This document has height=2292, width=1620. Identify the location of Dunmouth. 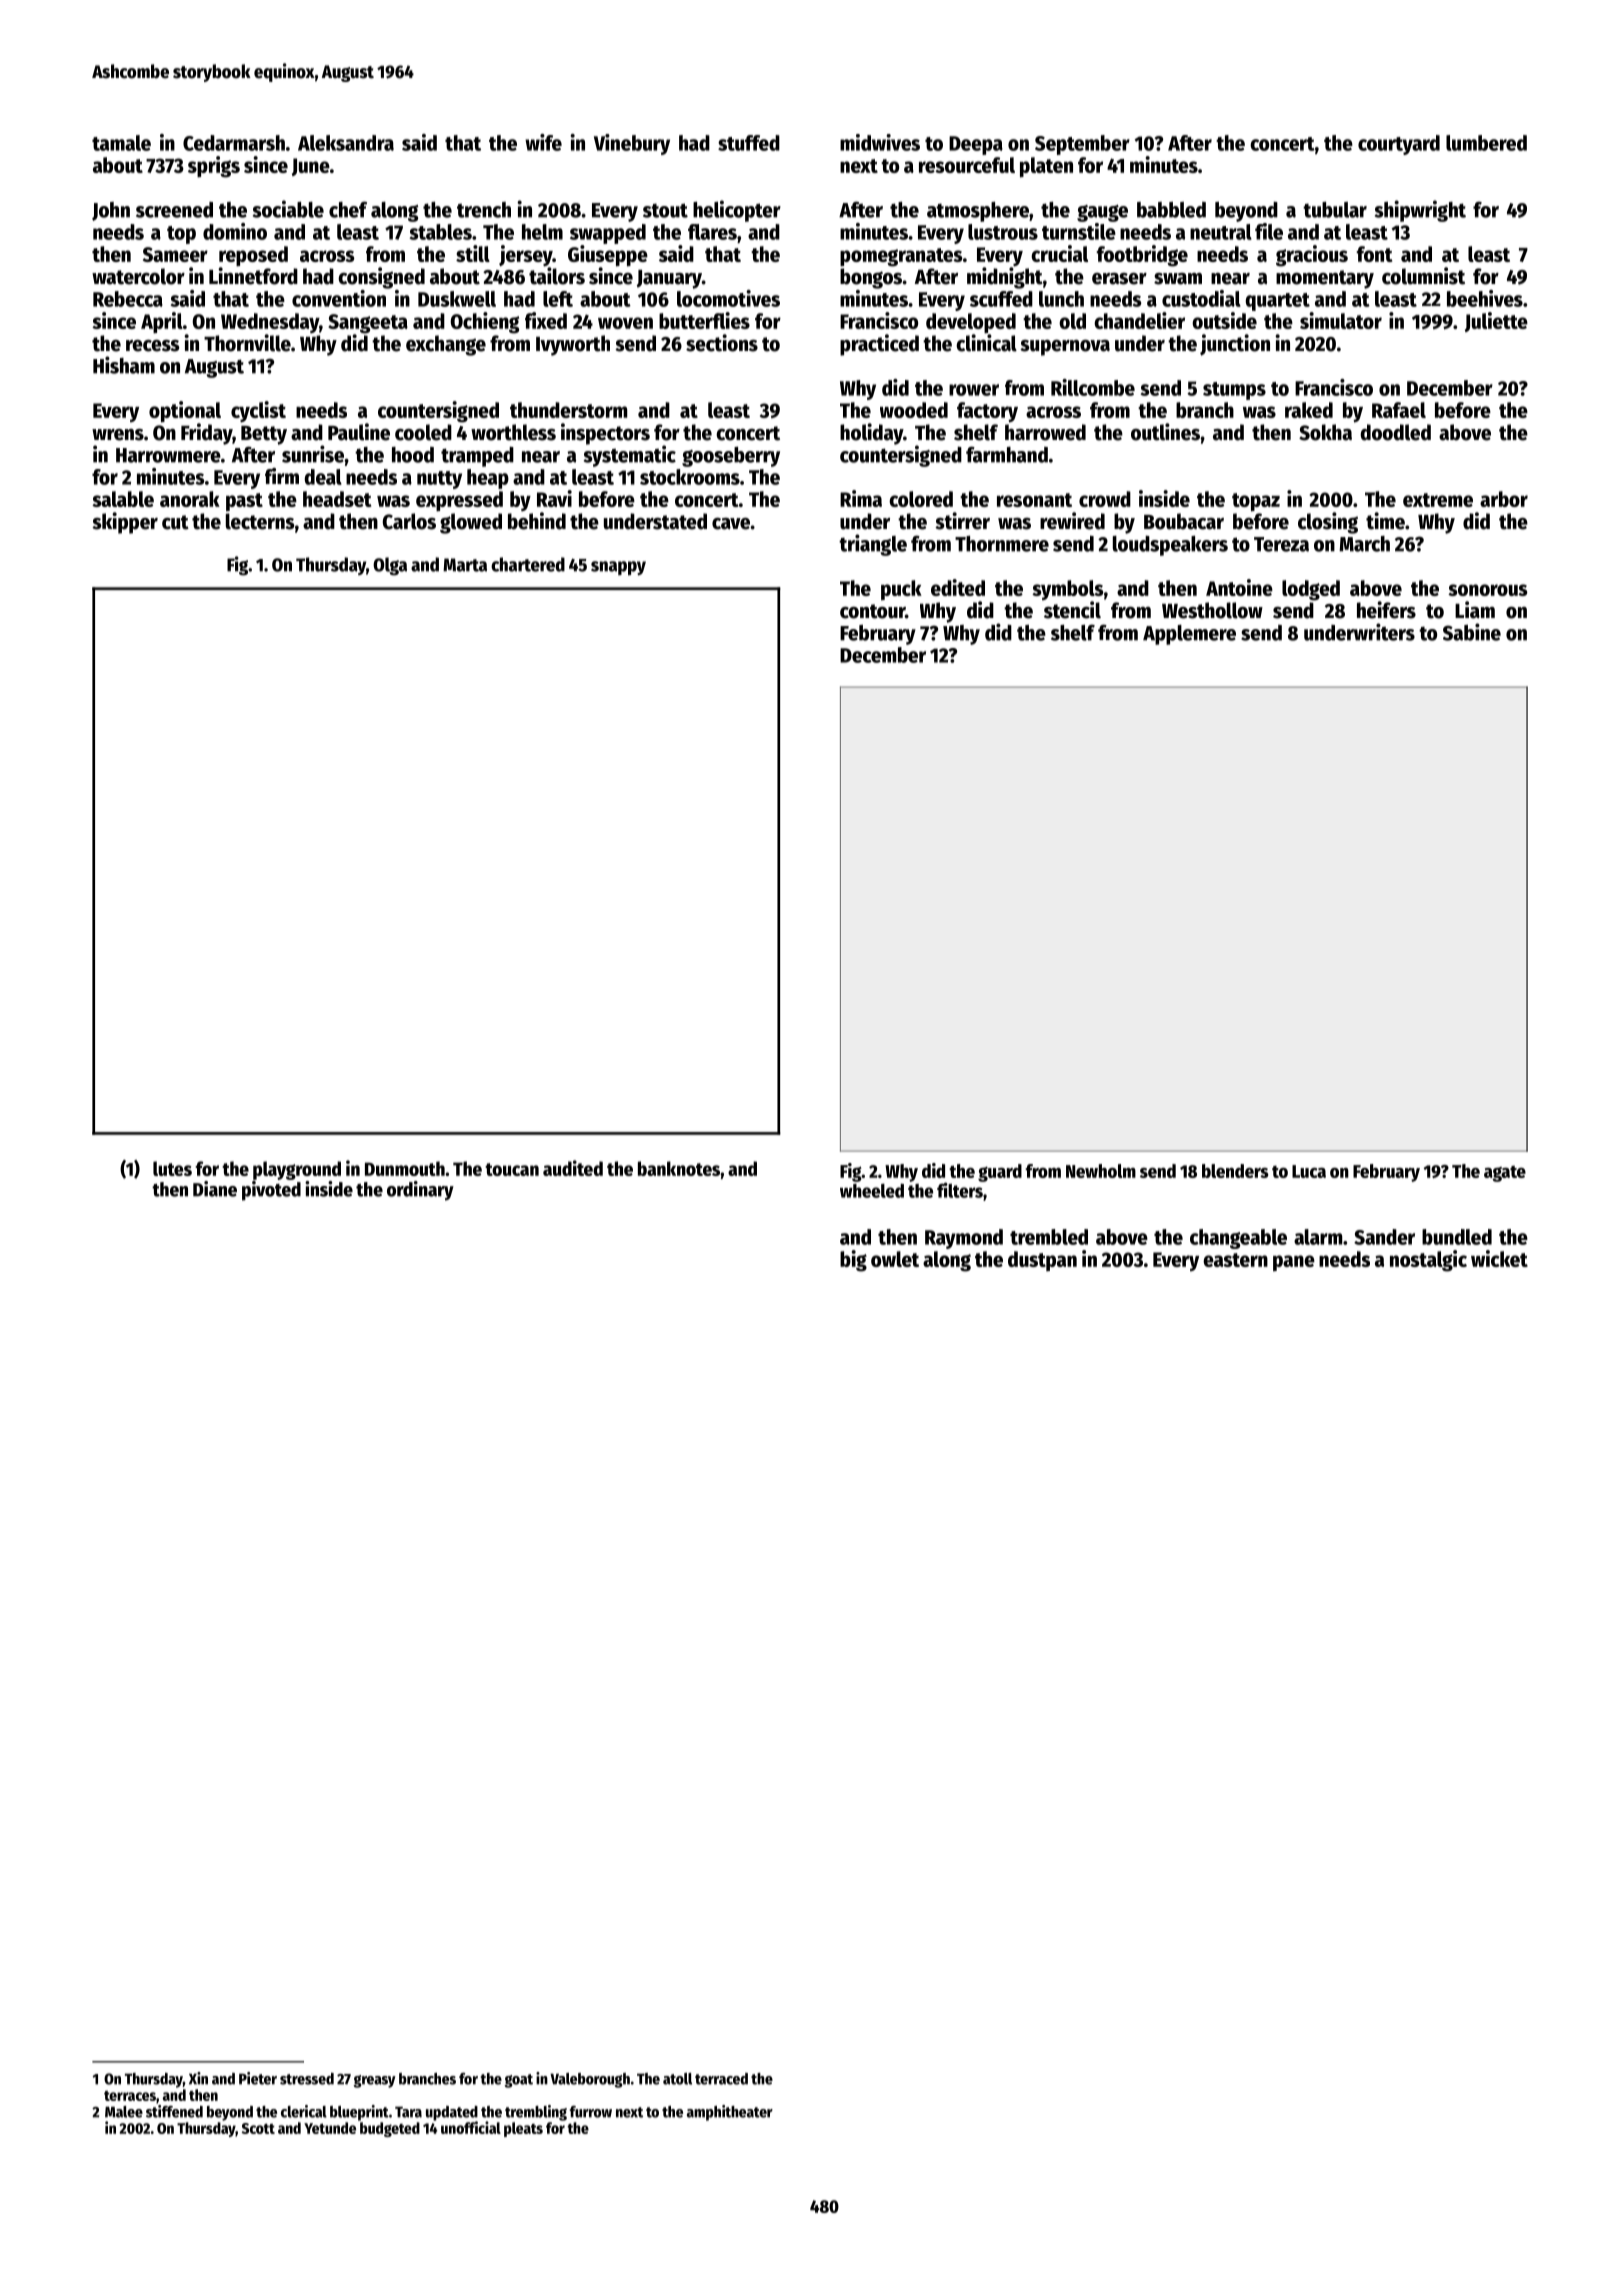
(405, 1168).
